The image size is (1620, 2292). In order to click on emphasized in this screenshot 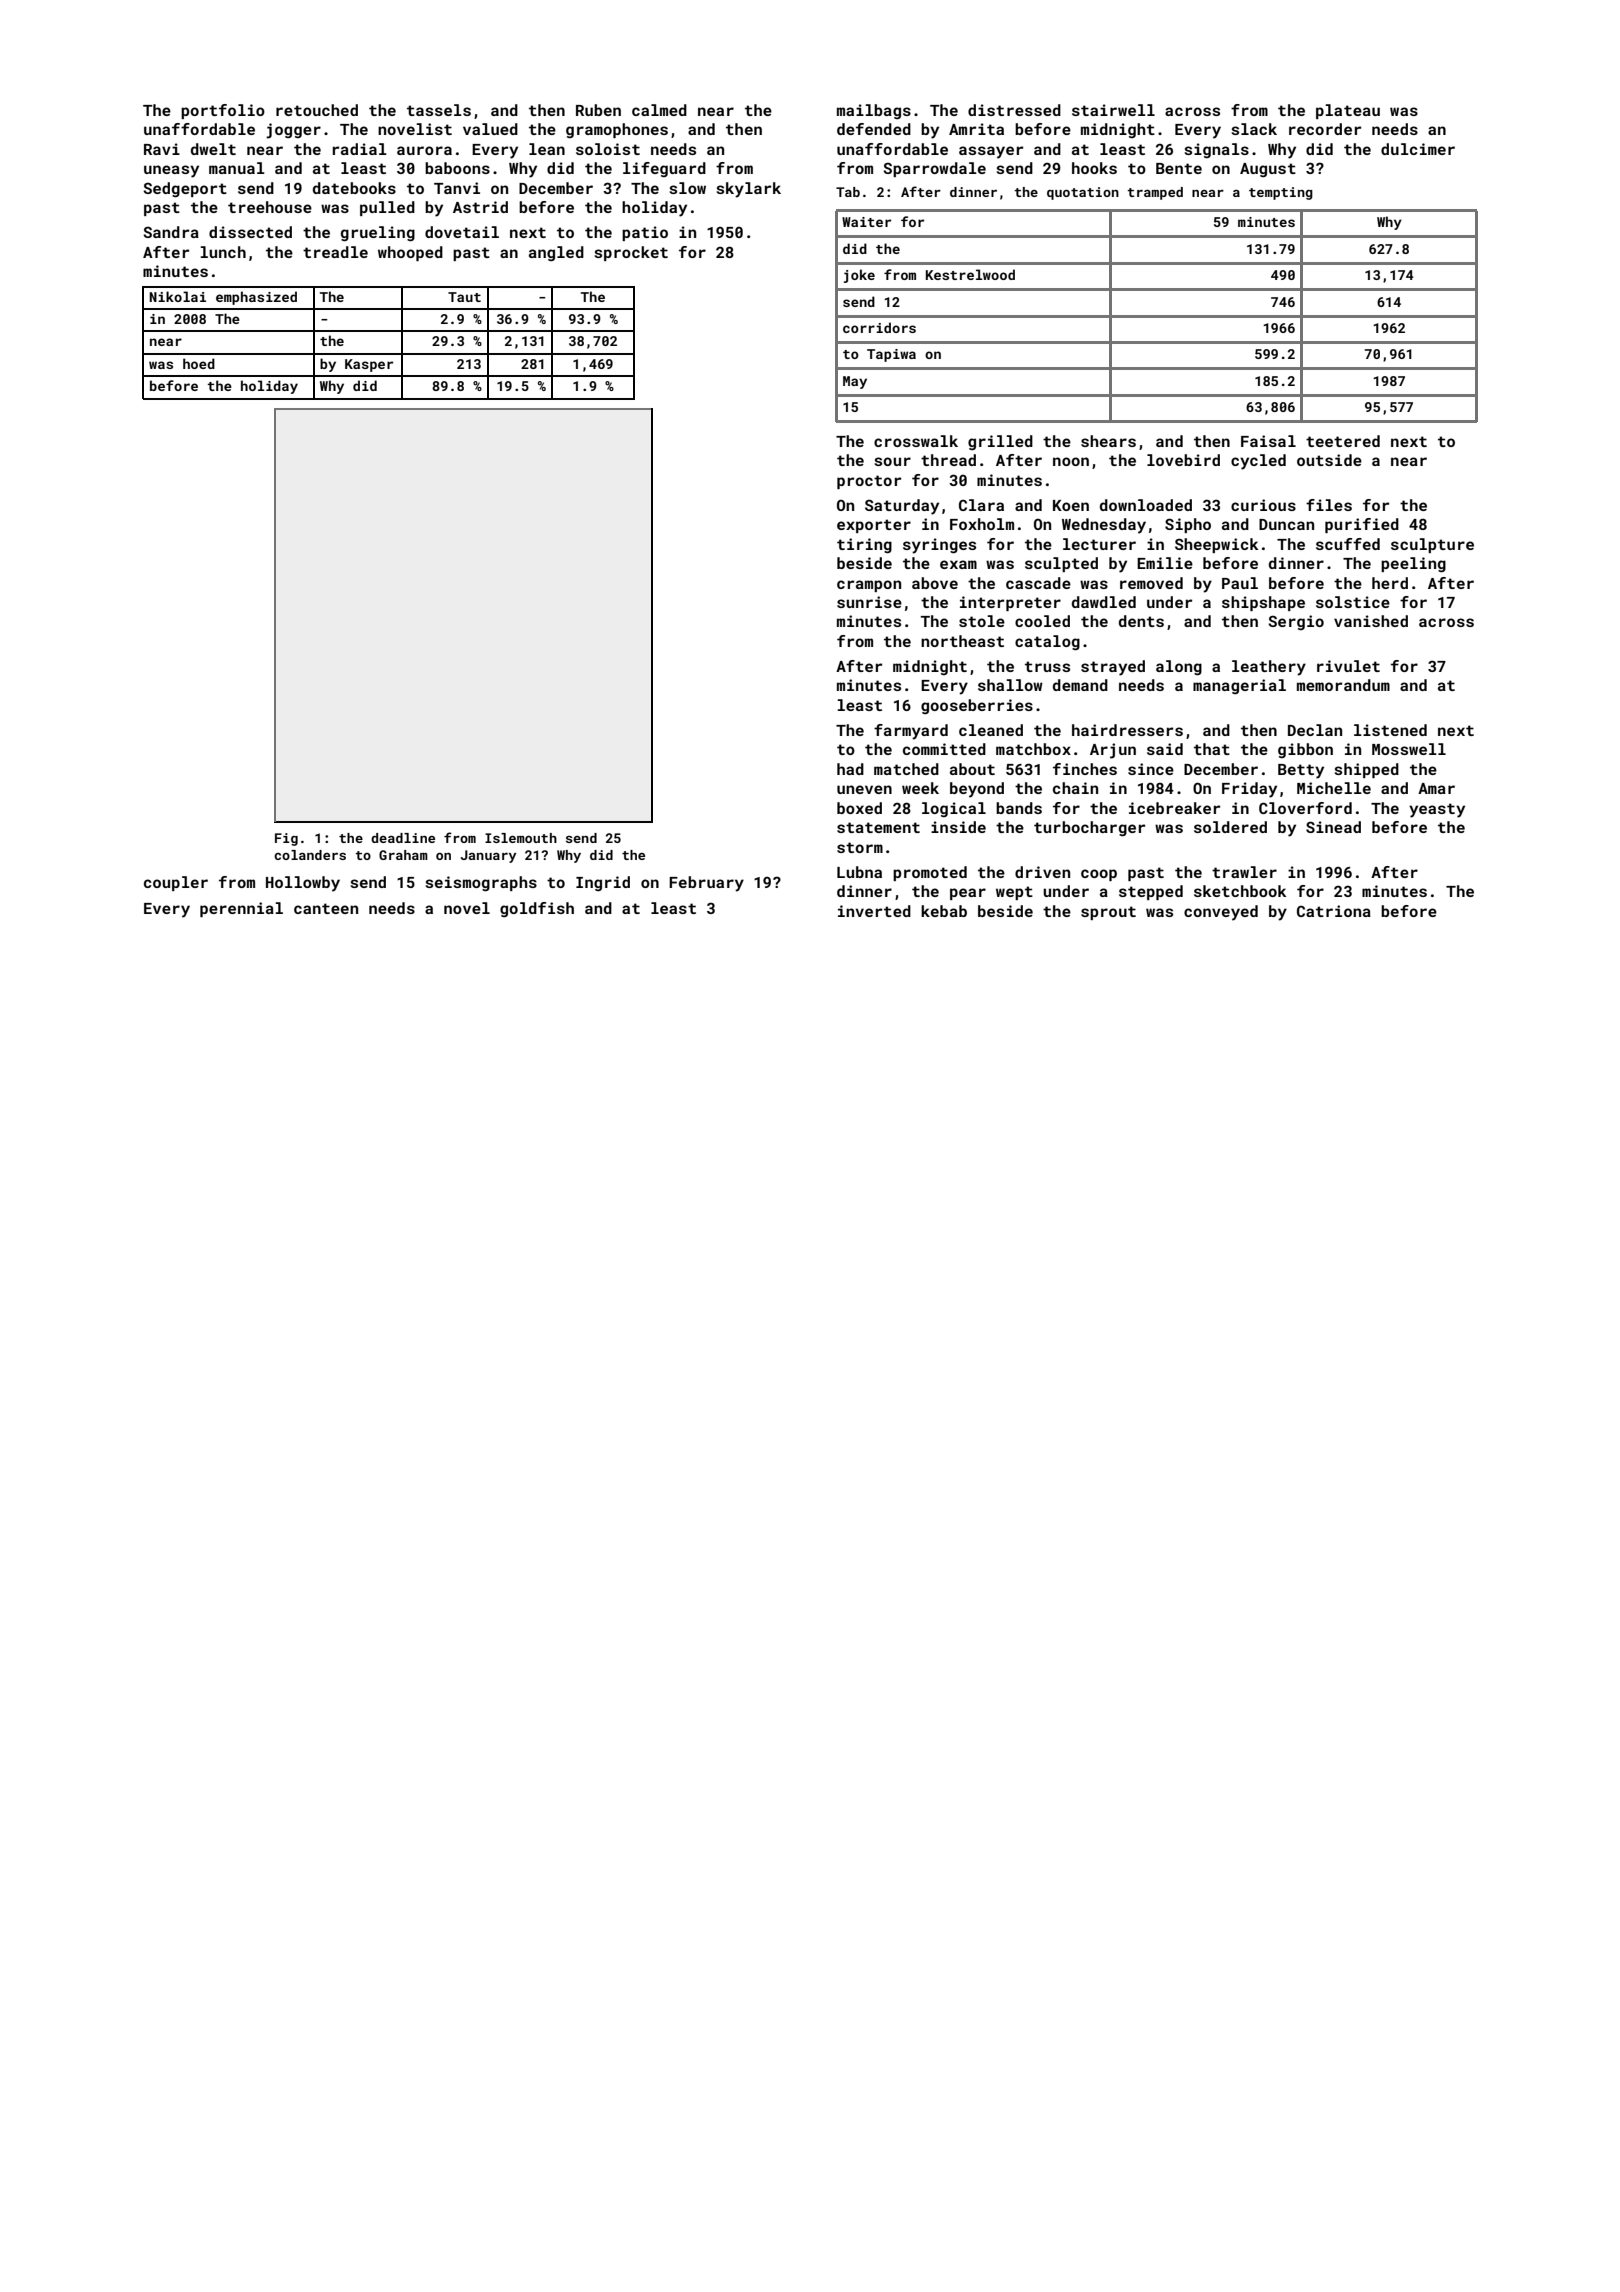, I will do `click(256, 298)`.
